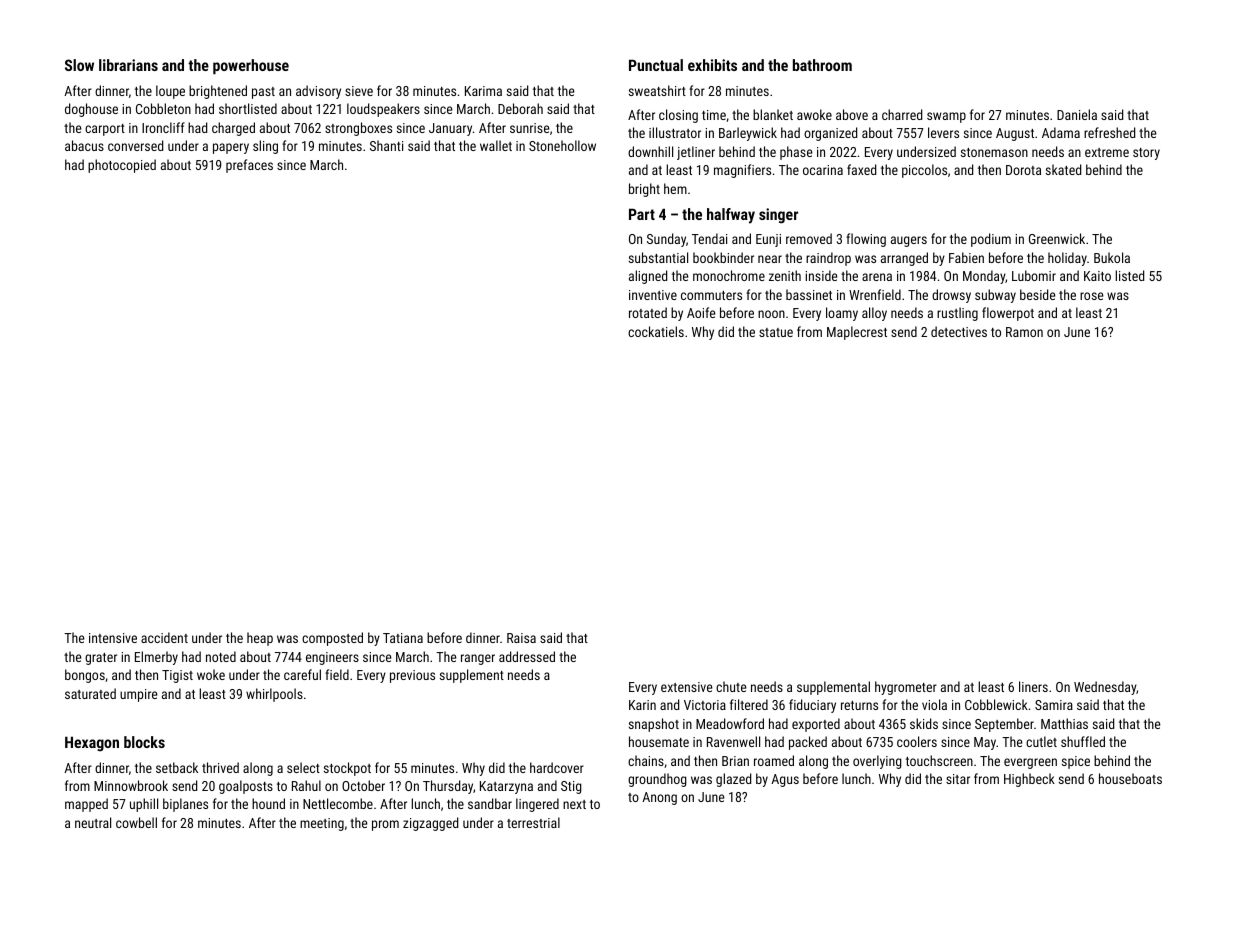 The image size is (1233, 952). What do you see at coordinates (959, 331) in the screenshot?
I see `detectives` at bounding box center [959, 331].
